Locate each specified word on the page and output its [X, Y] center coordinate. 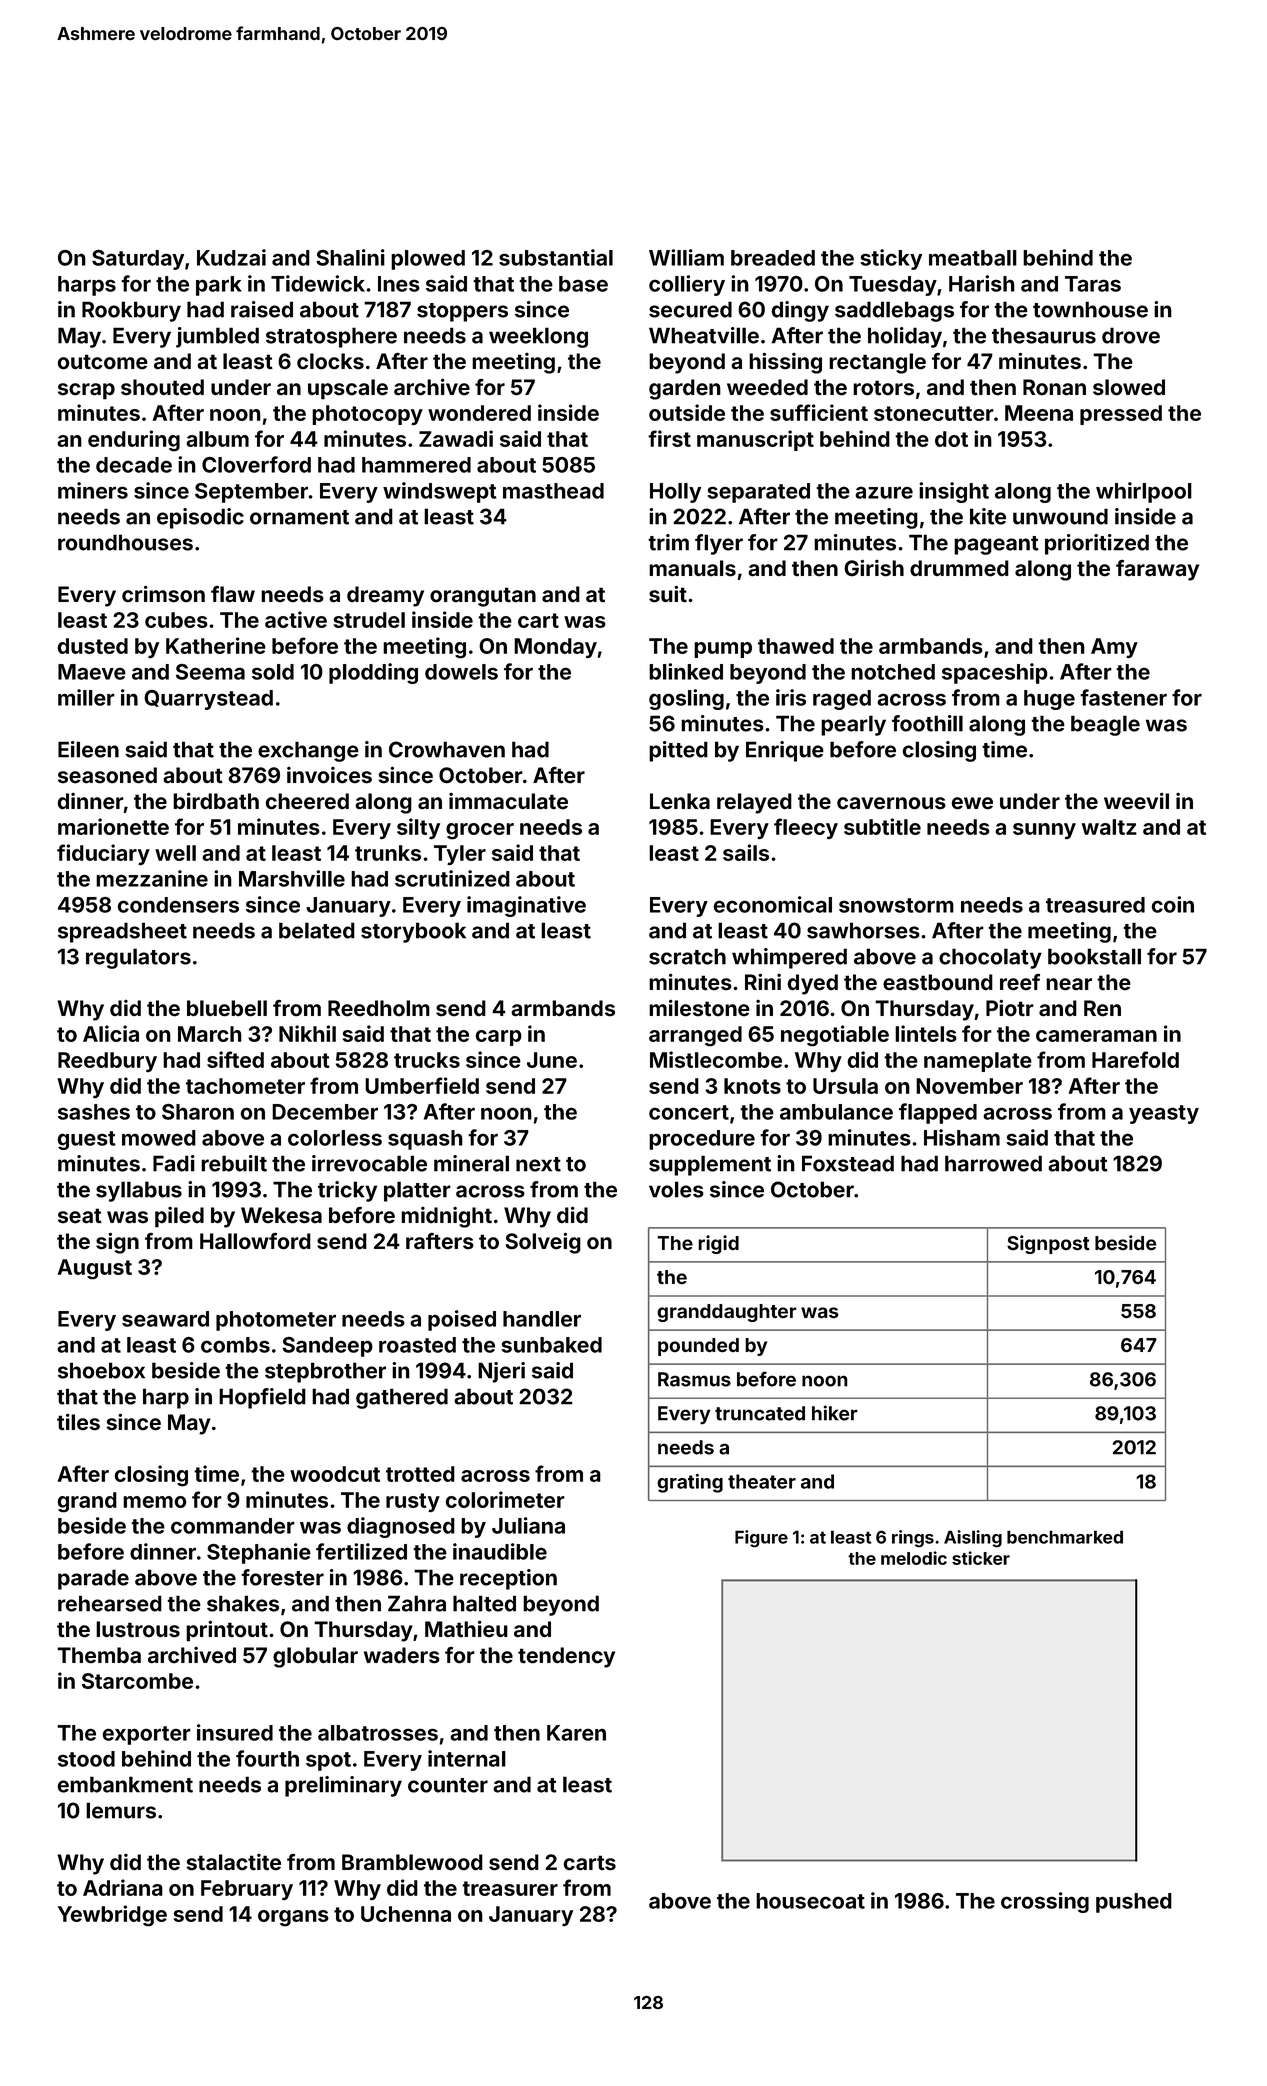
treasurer [510, 1888]
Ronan [1054, 387]
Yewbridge [112, 1916]
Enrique [785, 751]
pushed [1134, 1903]
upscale [348, 389]
